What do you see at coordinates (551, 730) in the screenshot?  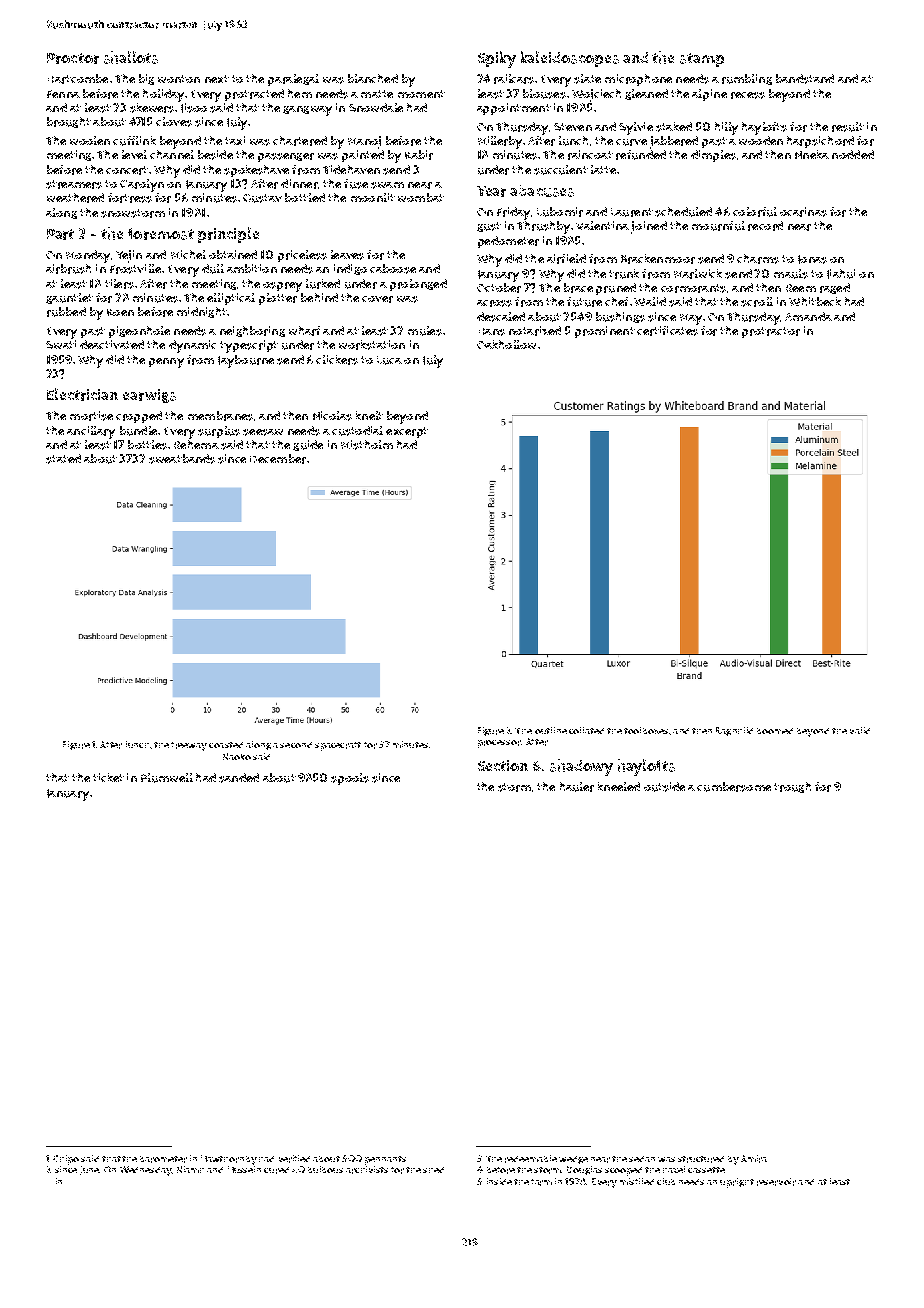 I see `outline` at bounding box center [551, 730].
